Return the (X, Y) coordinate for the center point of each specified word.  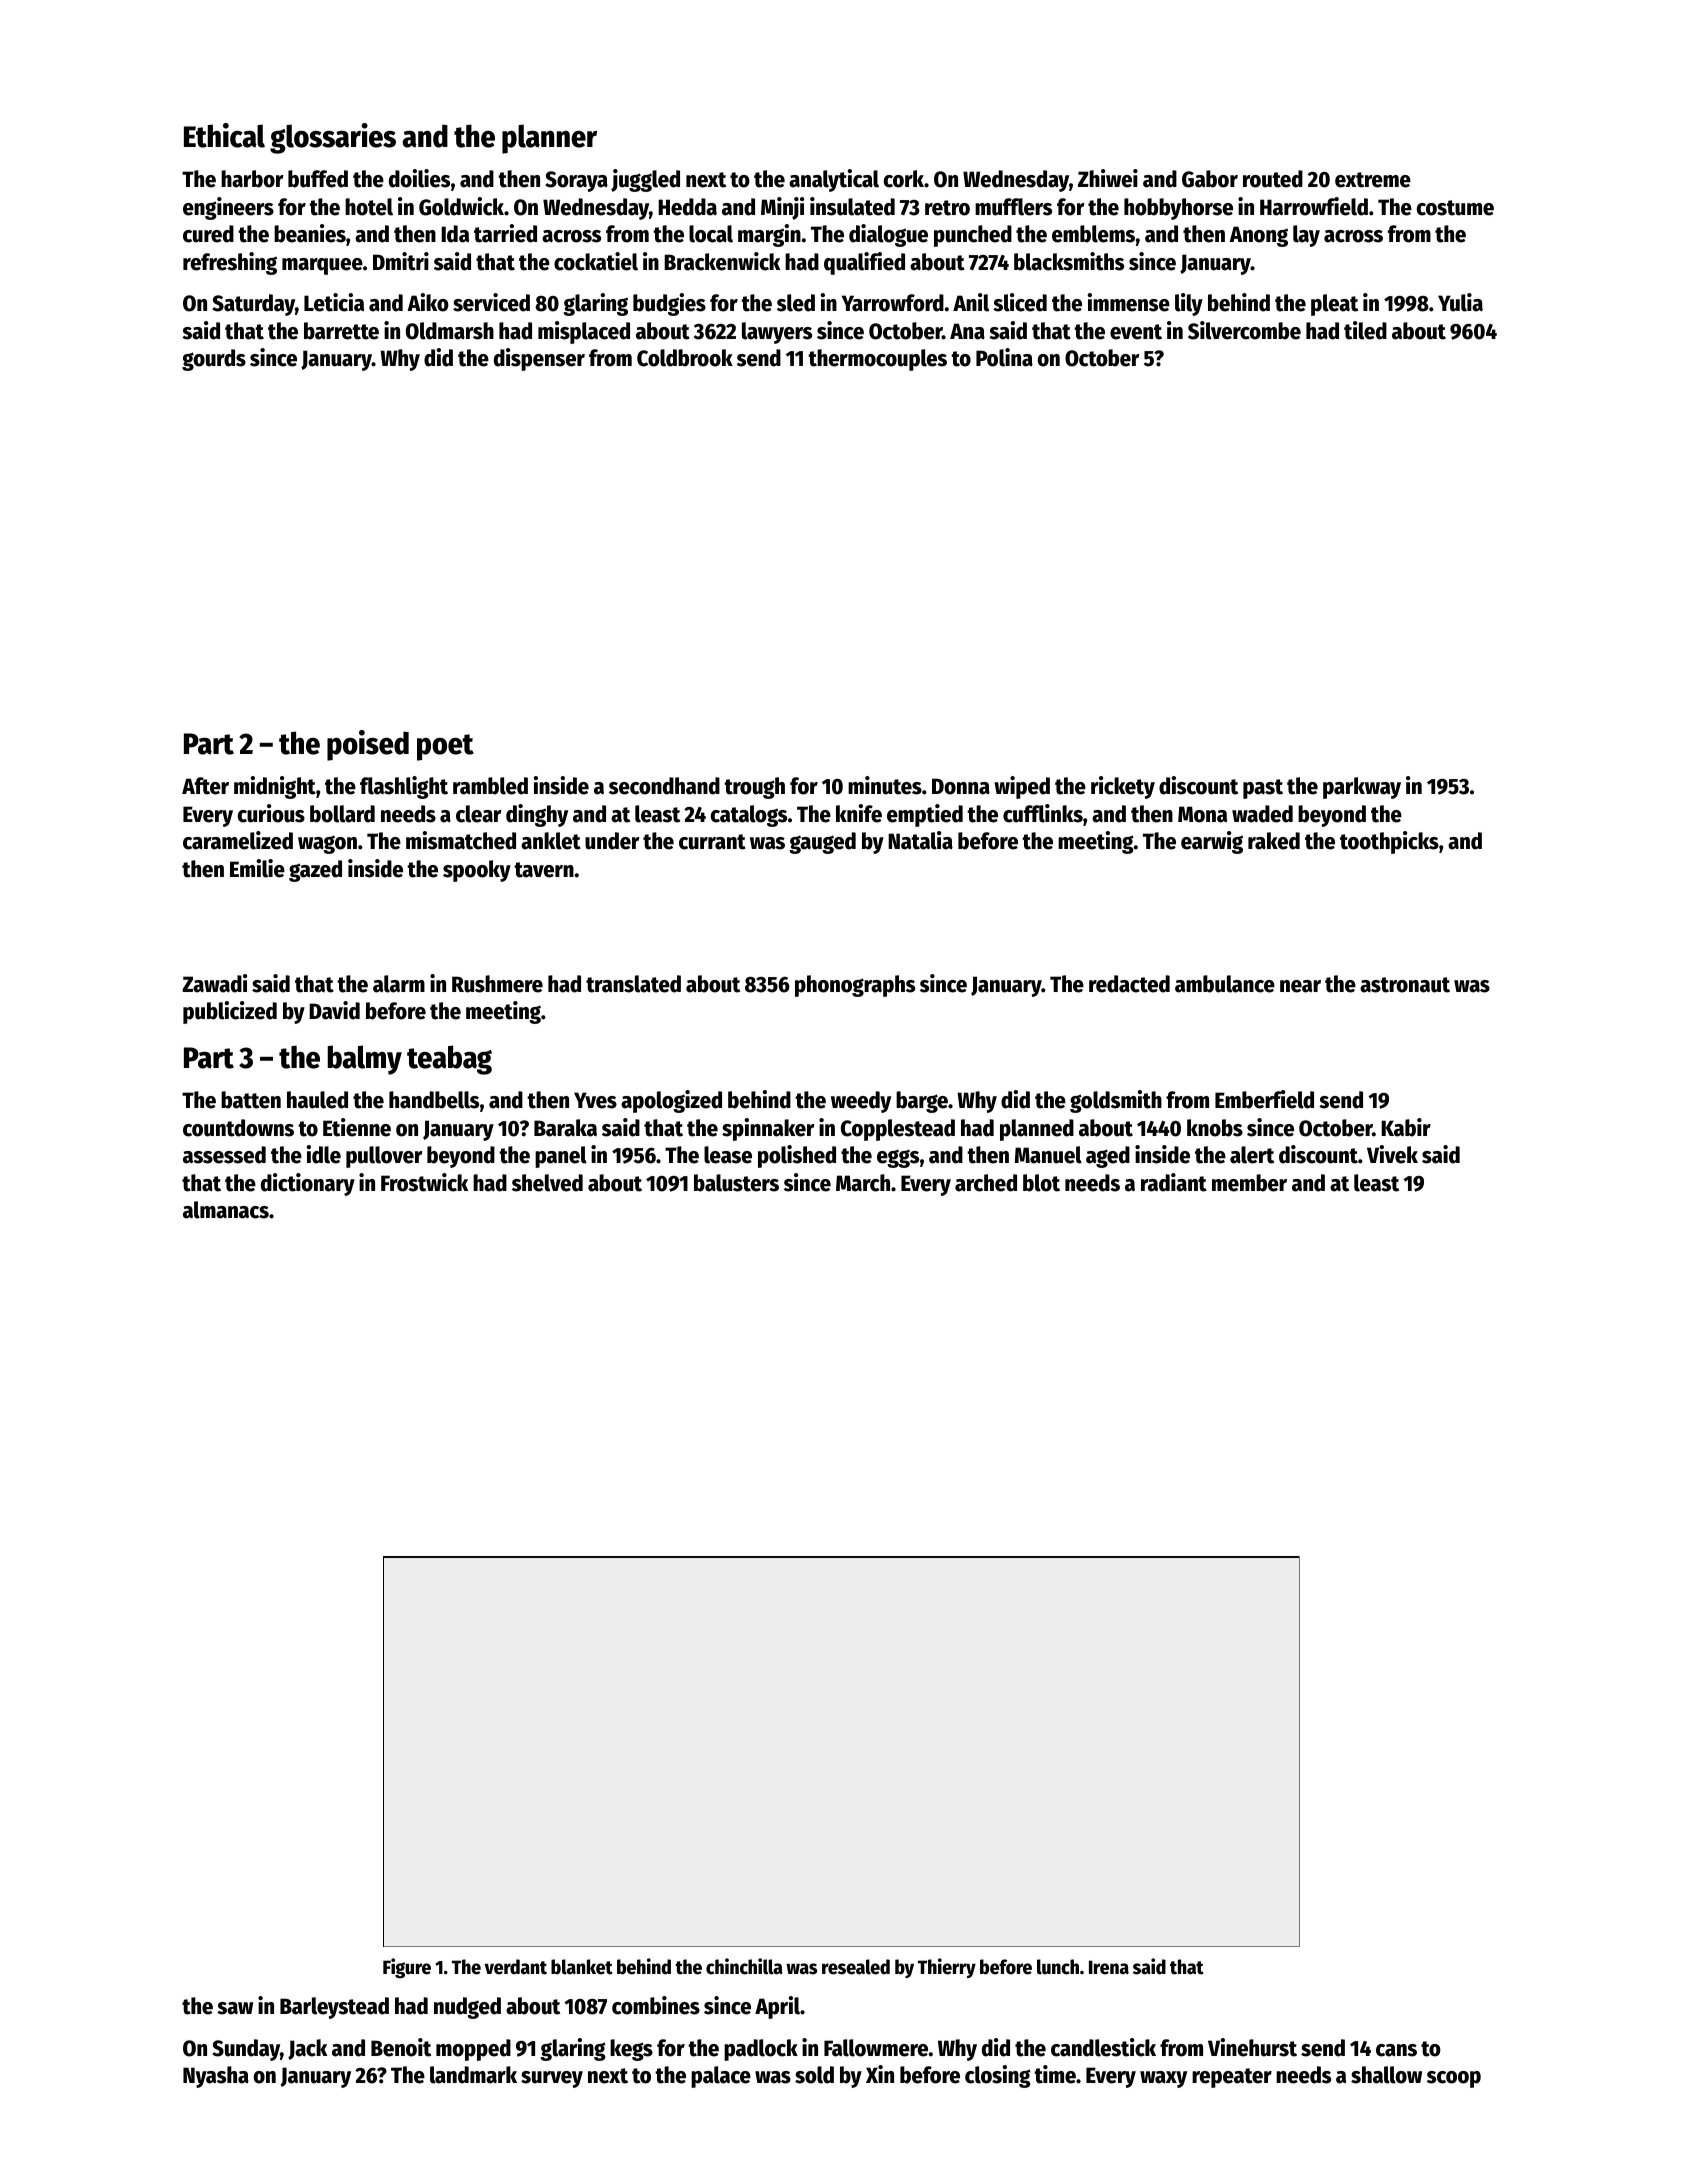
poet (445, 747)
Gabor (1210, 179)
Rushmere (497, 984)
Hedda (687, 207)
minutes (885, 785)
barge (922, 1102)
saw (235, 2008)
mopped (473, 2050)
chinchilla (744, 1966)
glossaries (333, 138)
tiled (1365, 330)
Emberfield (1264, 1099)
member (1249, 1183)
